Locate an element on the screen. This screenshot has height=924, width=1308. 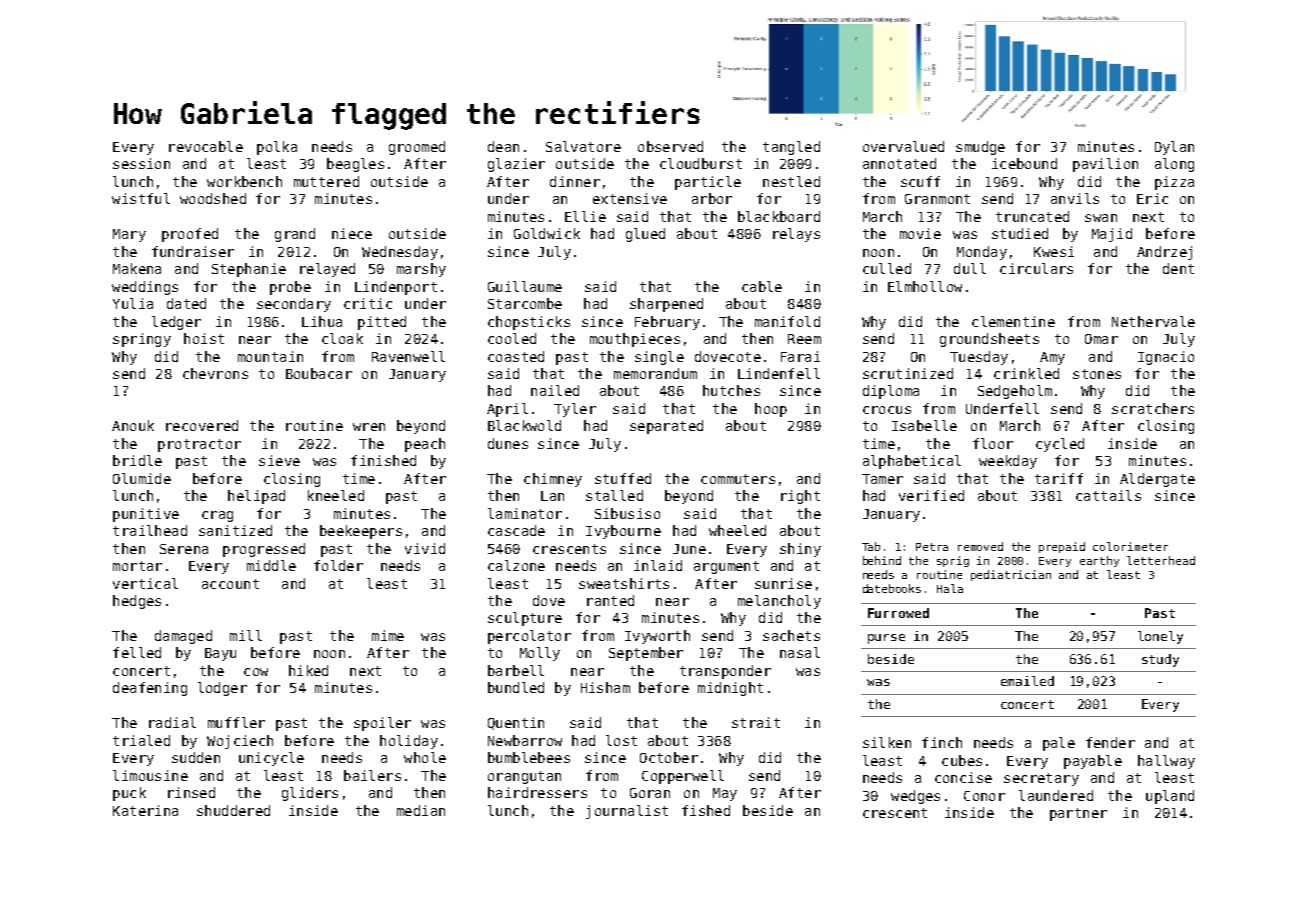
felled is located at coordinates (137, 652).
